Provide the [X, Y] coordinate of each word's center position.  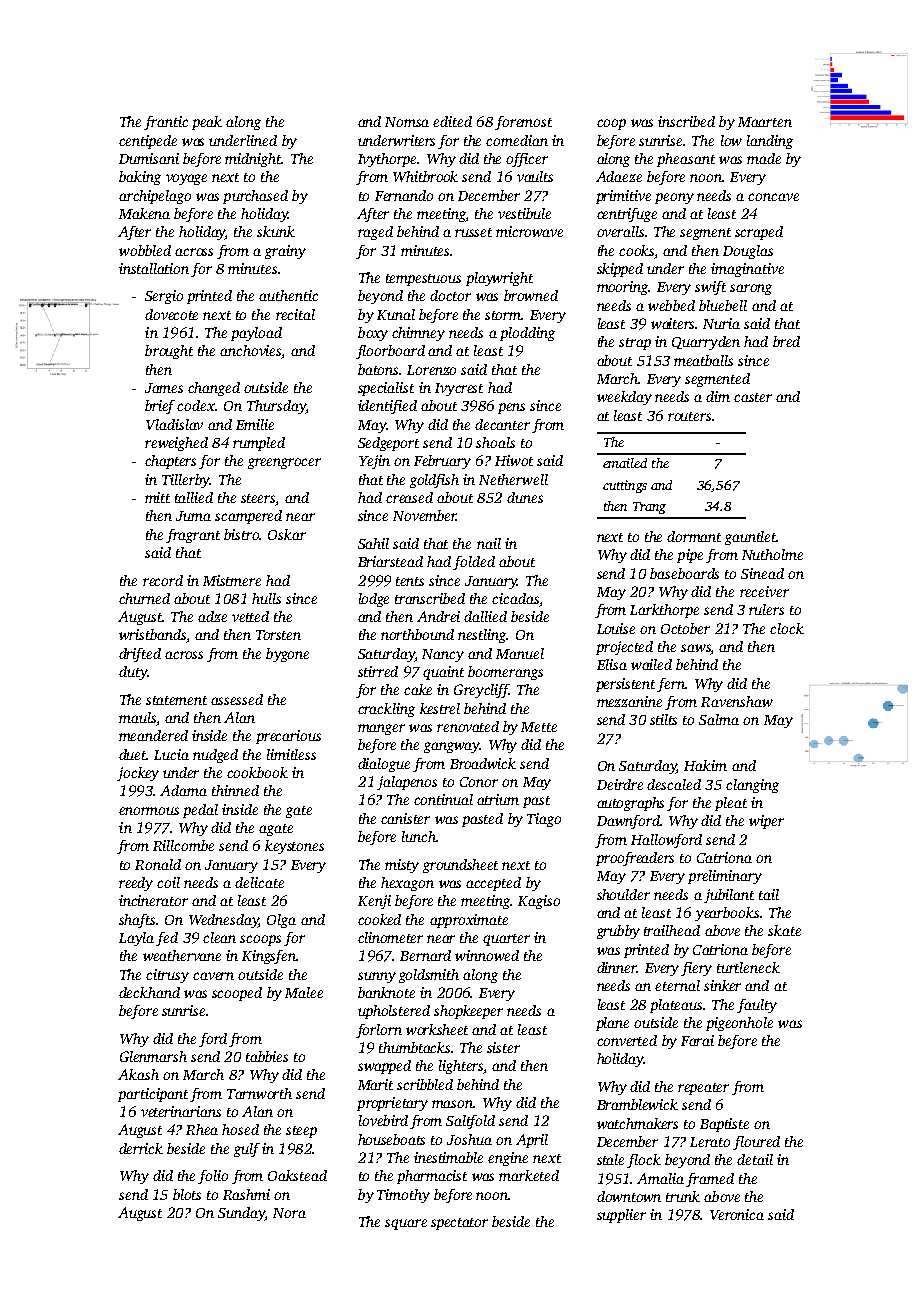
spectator [459, 1224]
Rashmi [246, 1194]
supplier [621, 1216]
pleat [731, 804]
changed [214, 389]
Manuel [520, 653]
